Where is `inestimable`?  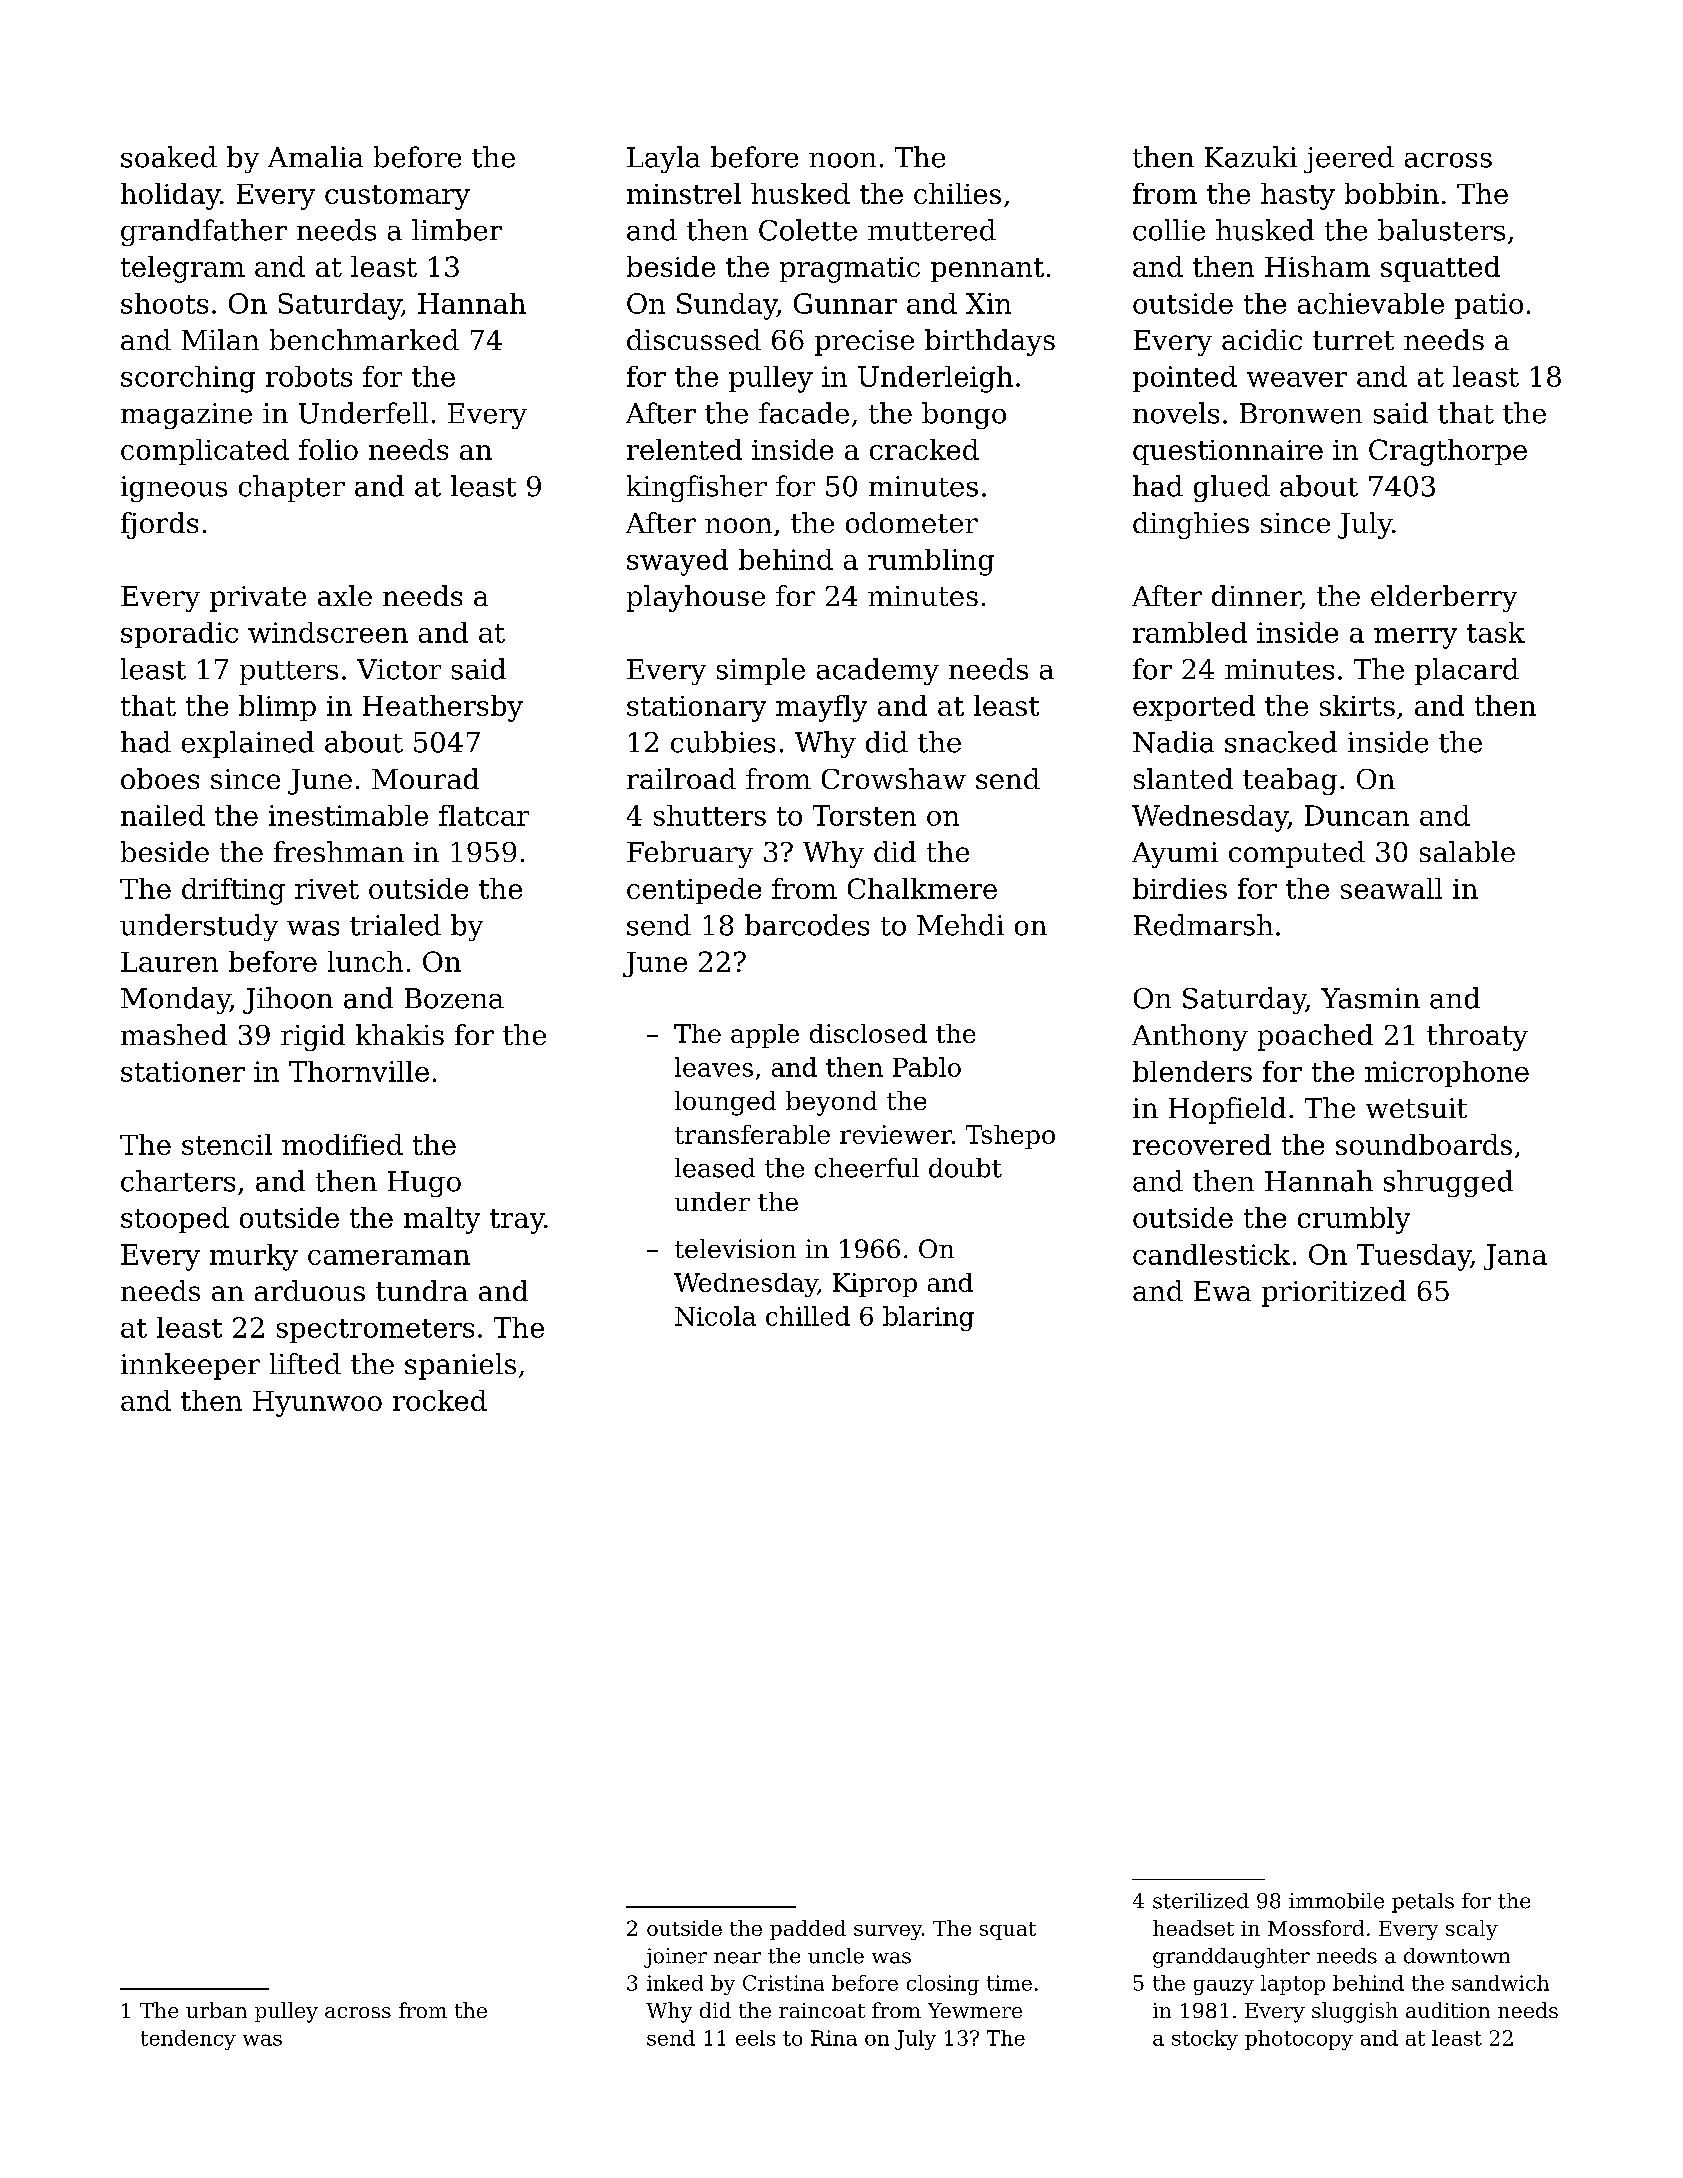 inestimable is located at coordinates (348, 815).
